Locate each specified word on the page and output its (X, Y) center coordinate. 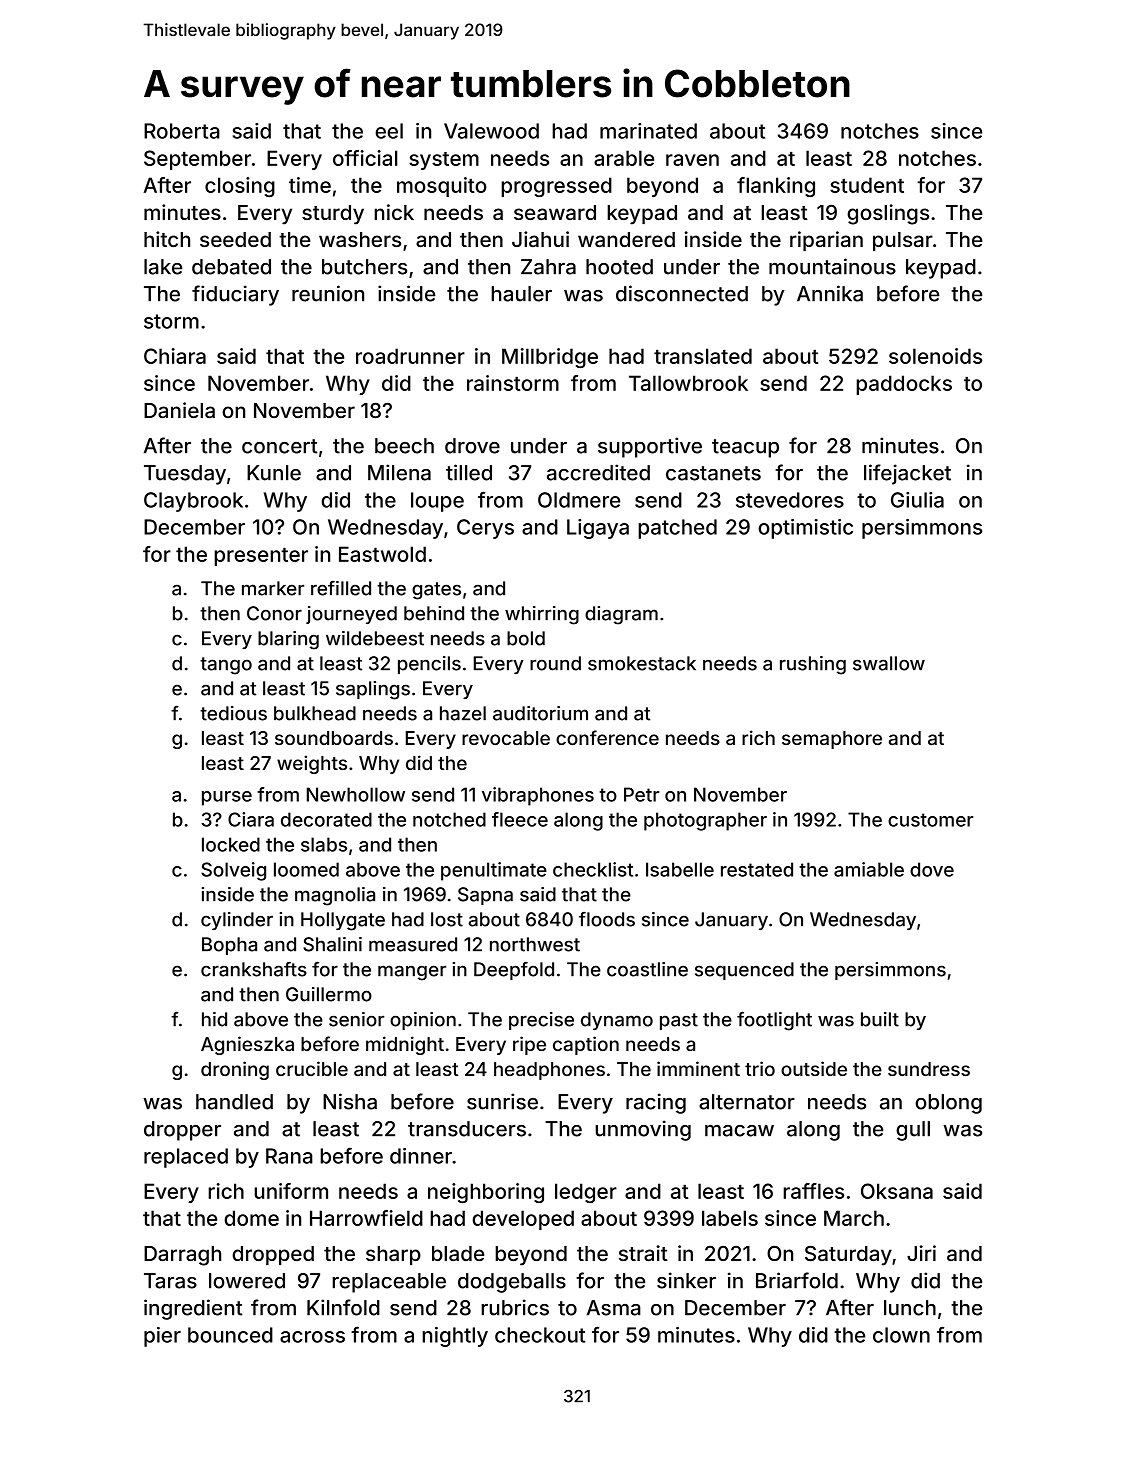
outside (814, 1068)
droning (235, 1070)
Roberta (182, 131)
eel (389, 131)
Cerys (485, 529)
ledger (586, 1193)
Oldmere (579, 500)
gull (913, 1131)
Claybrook (193, 502)
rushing (813, 665)
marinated (648, 131)
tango (226, 666)
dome (251, 1218)
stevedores (790, 500)
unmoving (643, 1130)
